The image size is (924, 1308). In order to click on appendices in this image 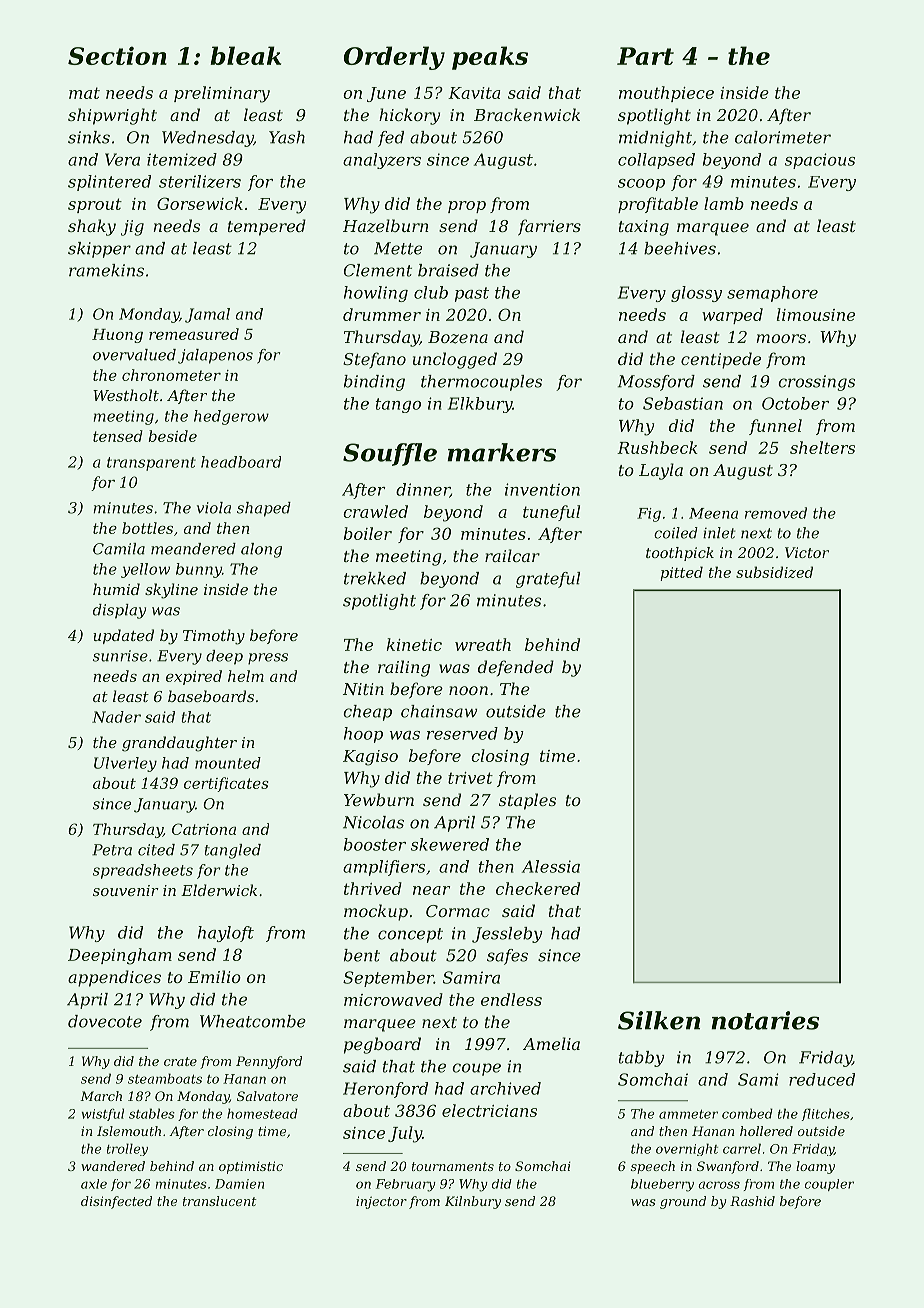, I will do `click(114, 978)`.
